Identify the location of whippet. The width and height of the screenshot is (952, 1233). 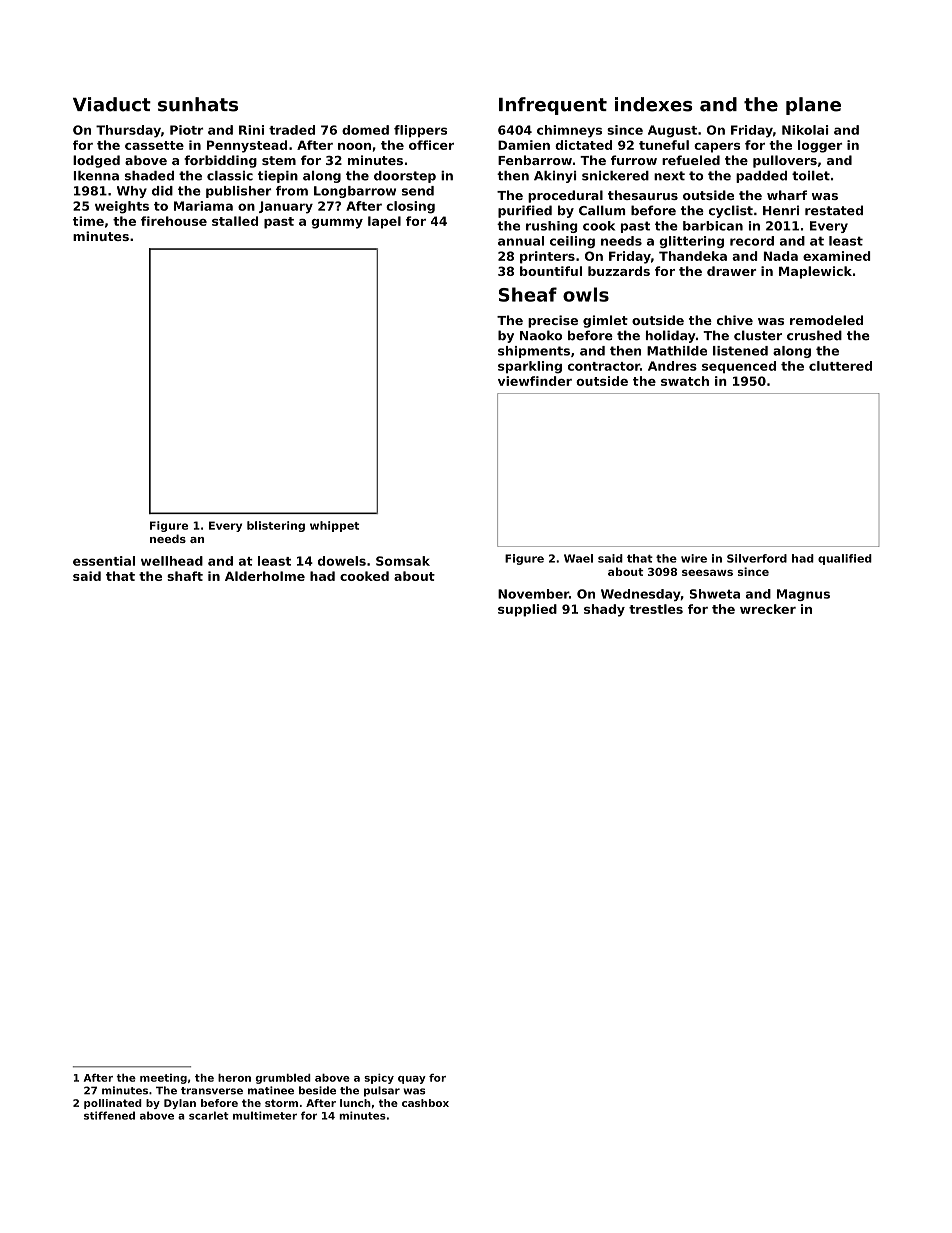
(334, 526).
